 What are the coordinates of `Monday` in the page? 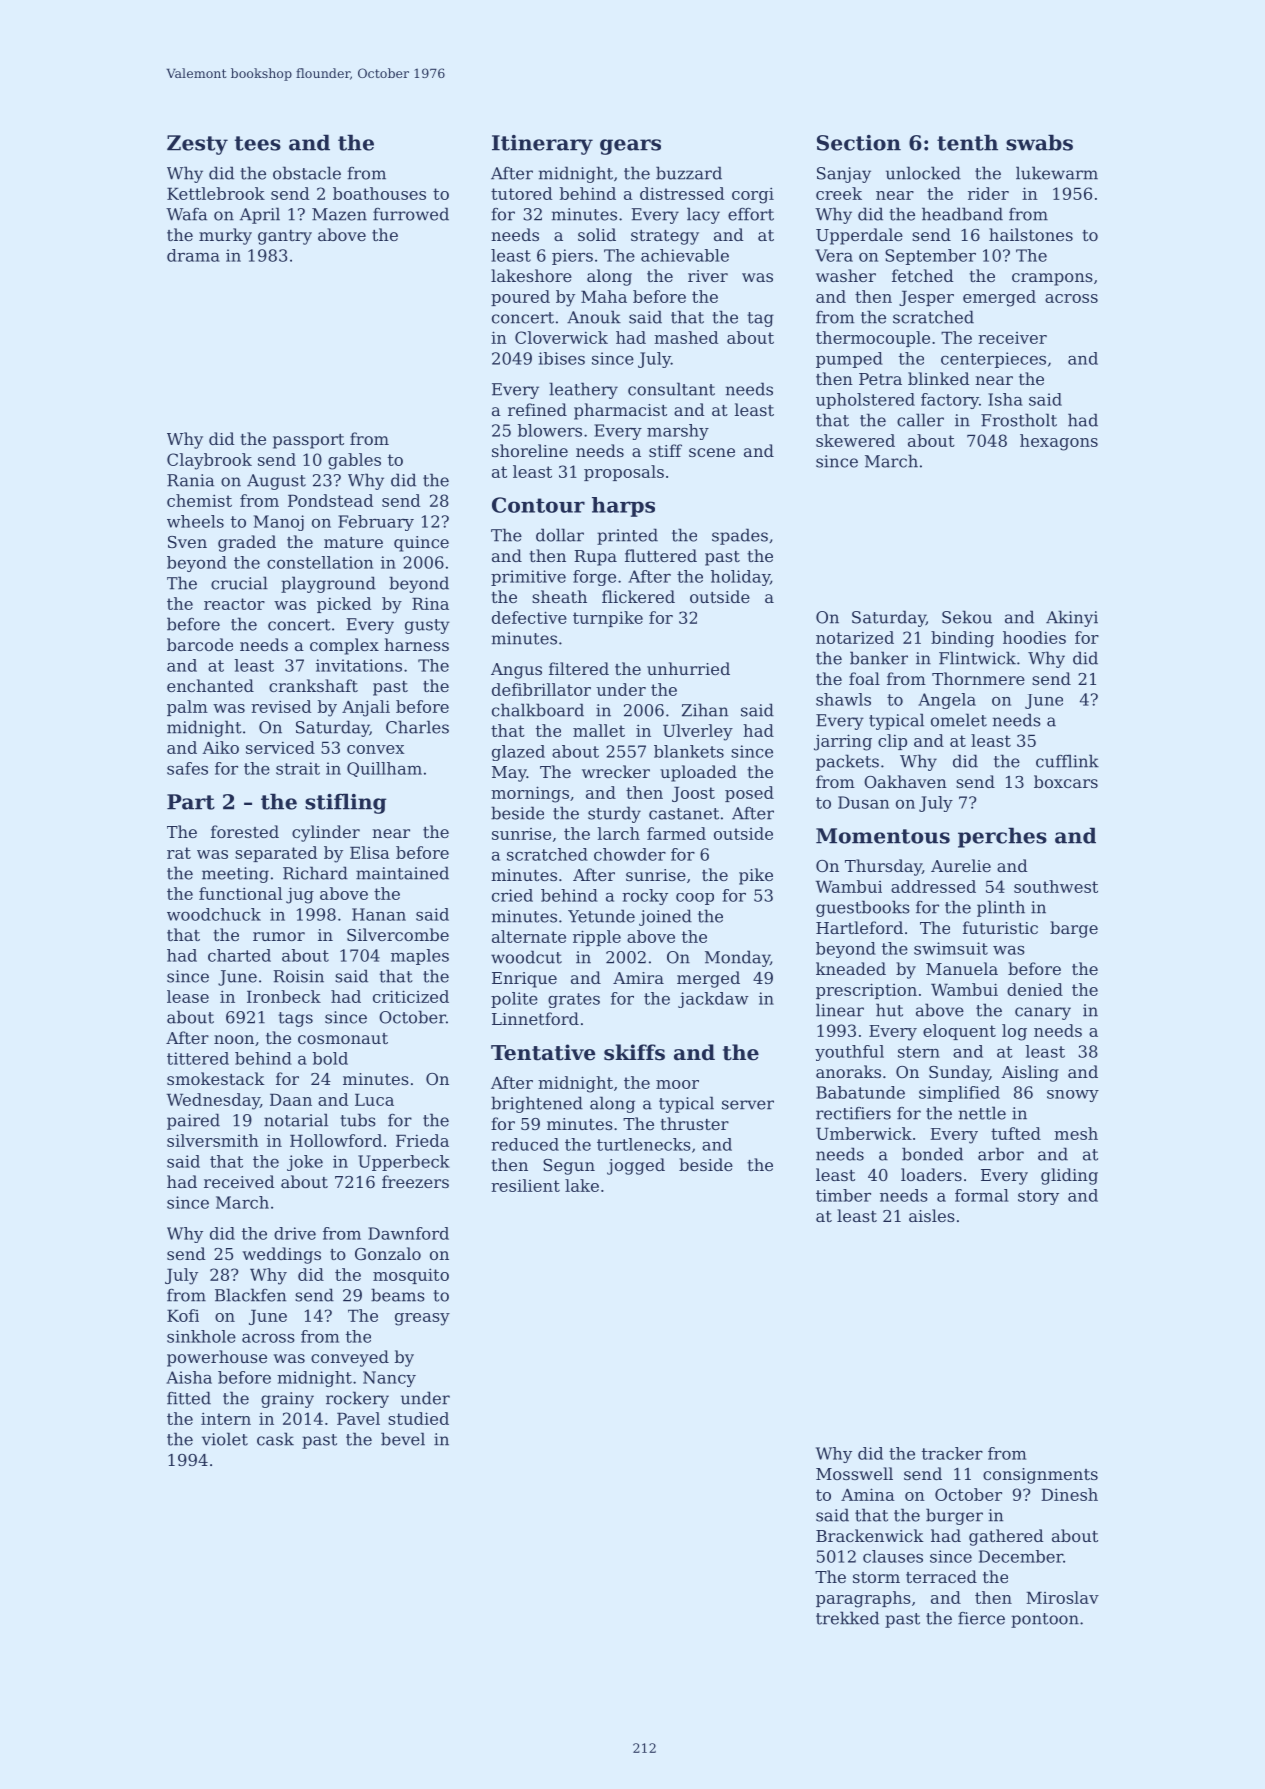 It's located at (737, 958).
